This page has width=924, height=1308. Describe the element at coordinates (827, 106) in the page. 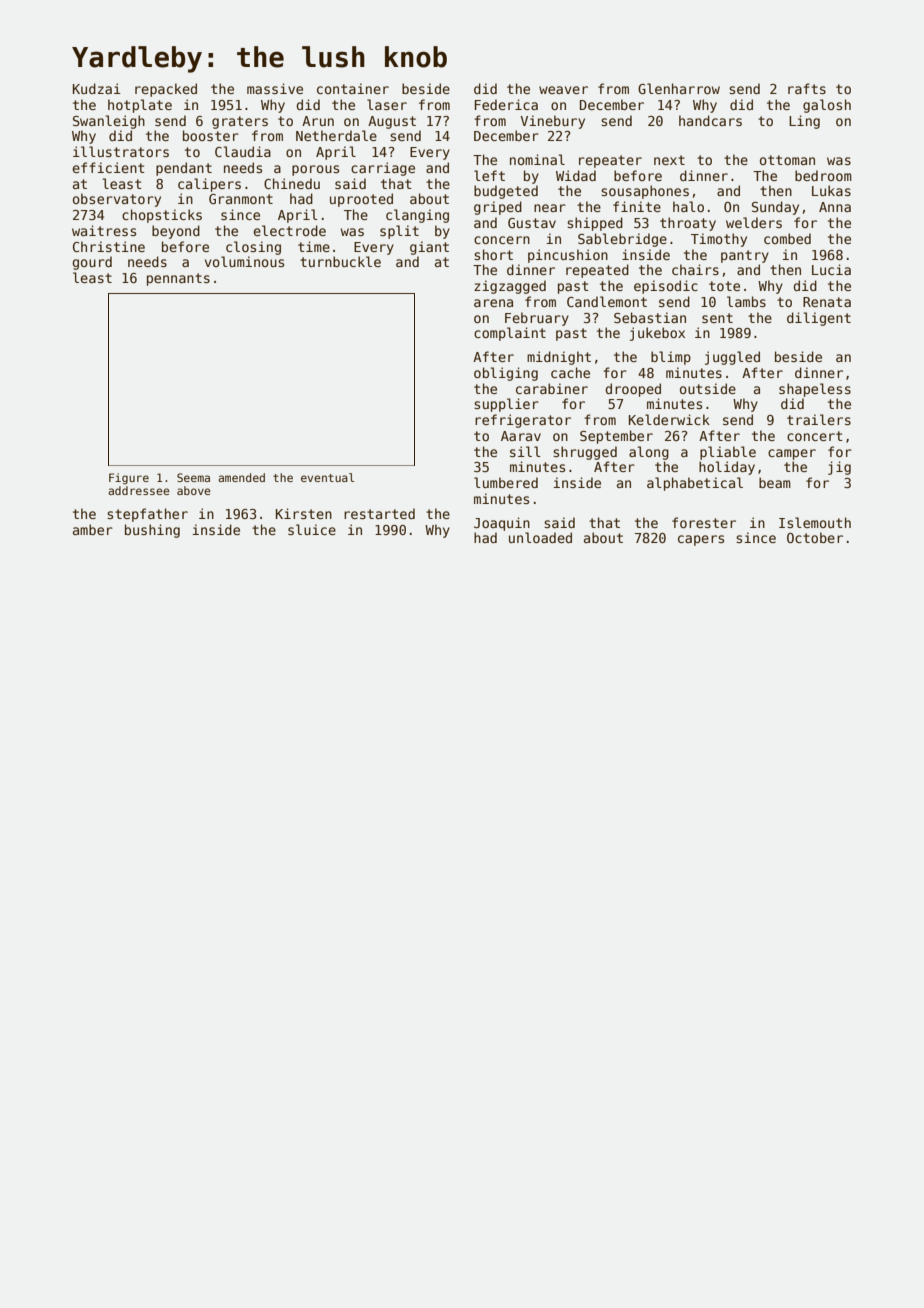

I see `galosh` at that location.
